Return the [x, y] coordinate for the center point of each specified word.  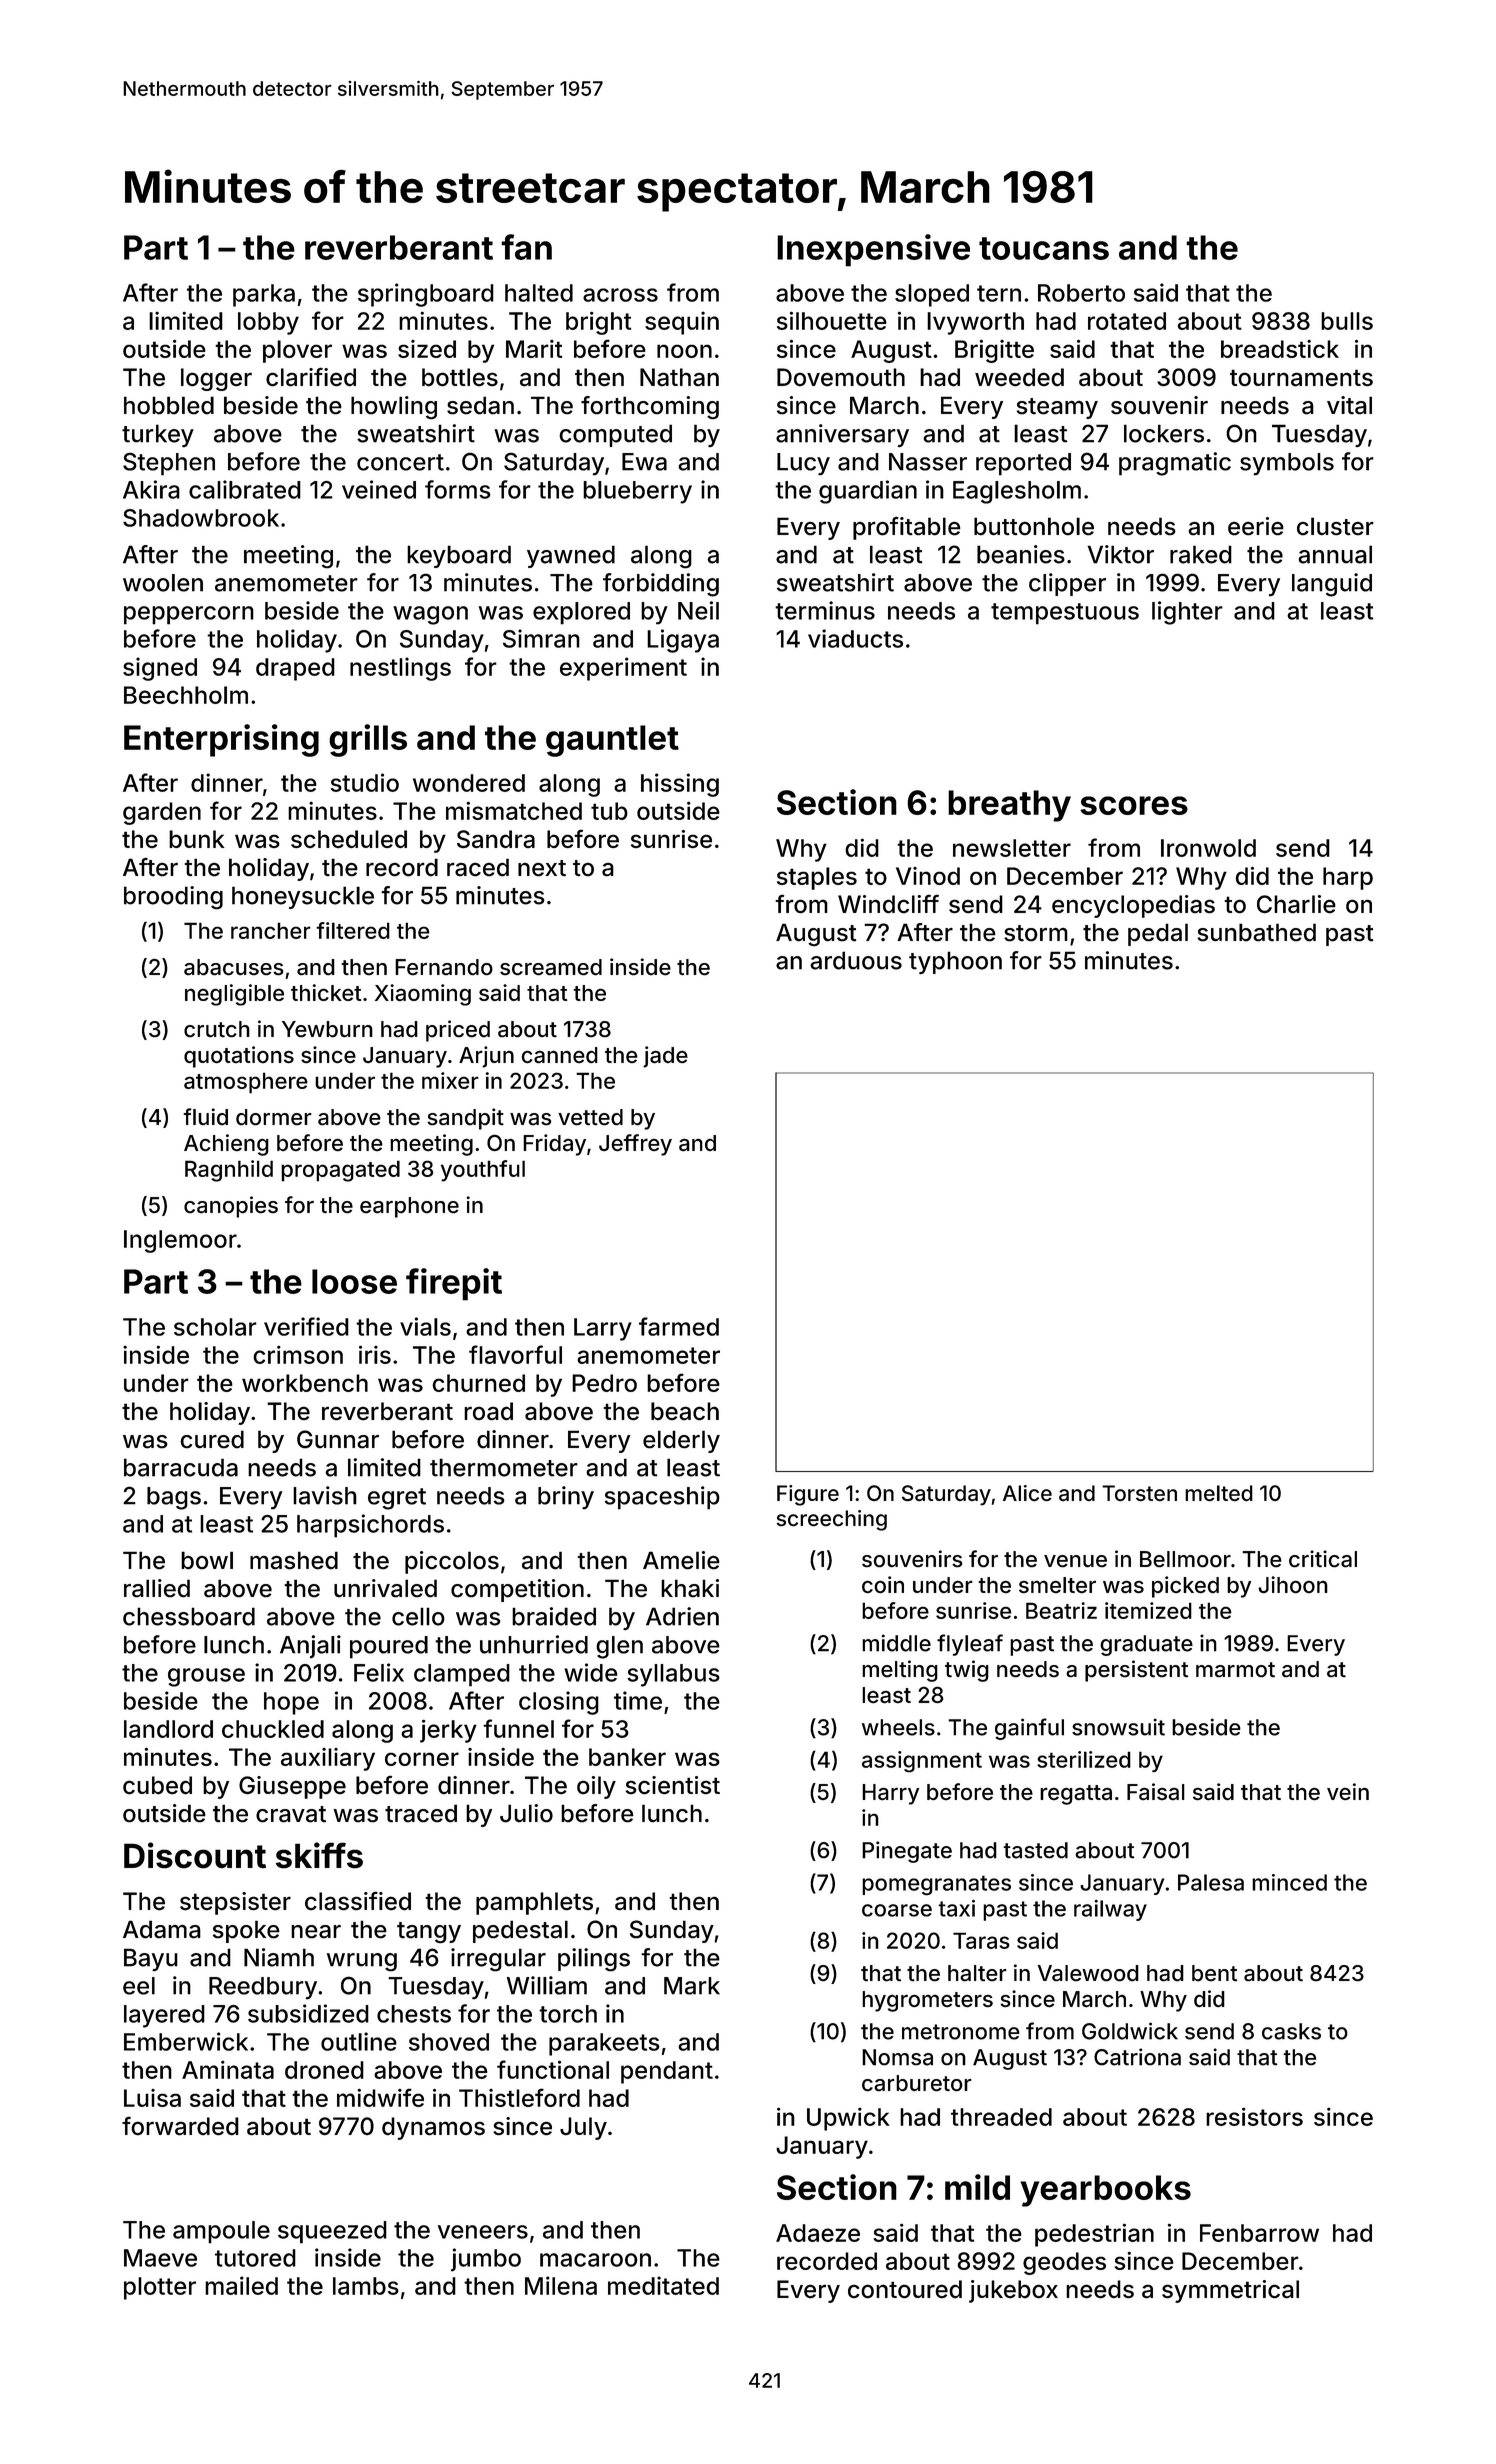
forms [458, 489]
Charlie [1296, 904]
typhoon [955, 962]
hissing [680, 785]
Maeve [160, 2258]
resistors [1254, 2116]
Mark [692, 1986]
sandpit [465, 1119]
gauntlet [612, 741]
